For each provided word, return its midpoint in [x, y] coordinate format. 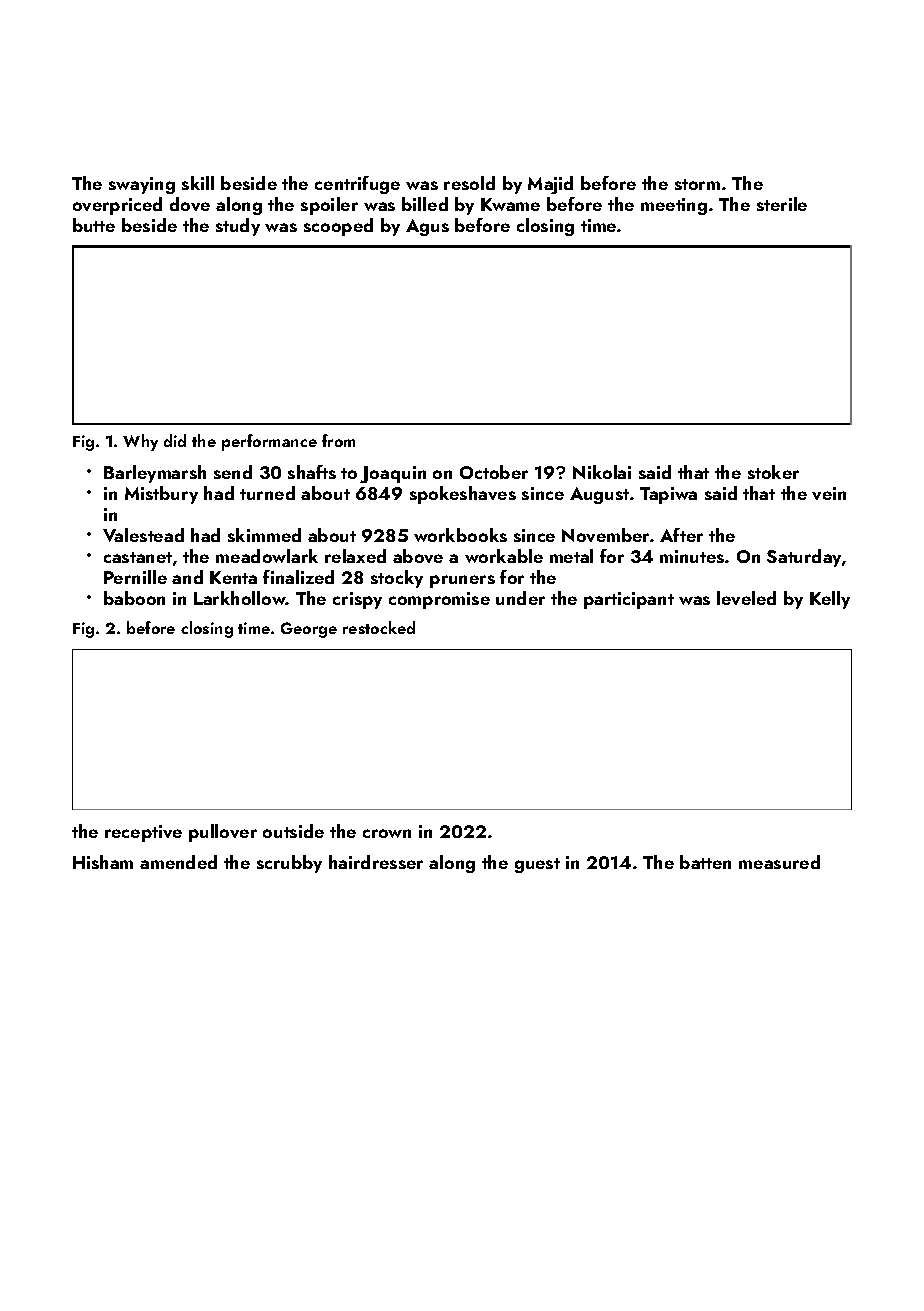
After [681, 535]
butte [94, 225]
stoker [773, 472]
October [494, 472]
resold [469, 183]
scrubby [289, 864]
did [175, 440]
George [309, 630]
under [520, 598]
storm [697, 184]
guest [537, 865]
